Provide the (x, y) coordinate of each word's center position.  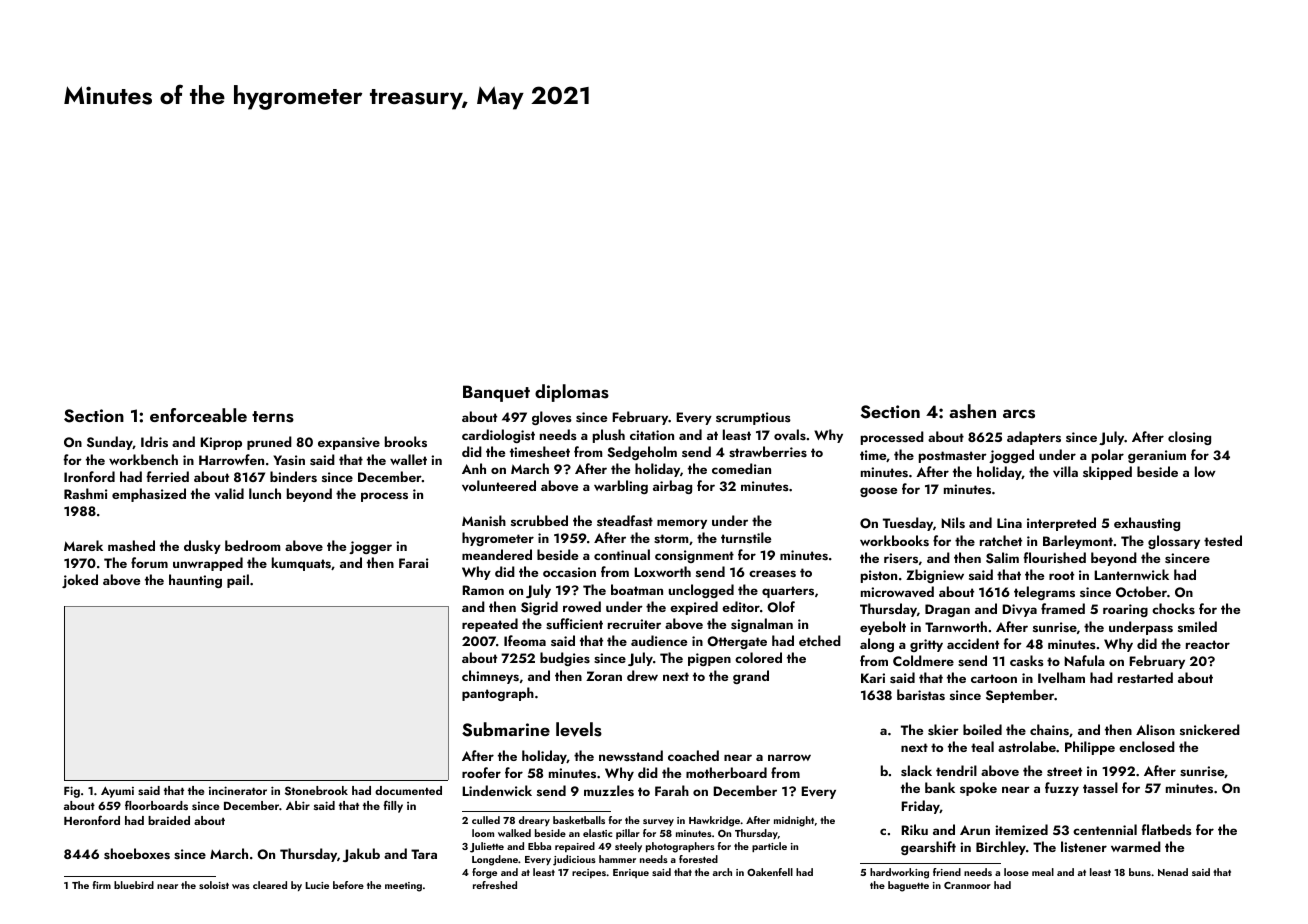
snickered (1210, 730)
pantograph (498, 694)
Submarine (506, 729)
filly (393, 806)
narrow (789, 757)
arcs (1019, 414)
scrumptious (753, 418)
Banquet (496, 393)
